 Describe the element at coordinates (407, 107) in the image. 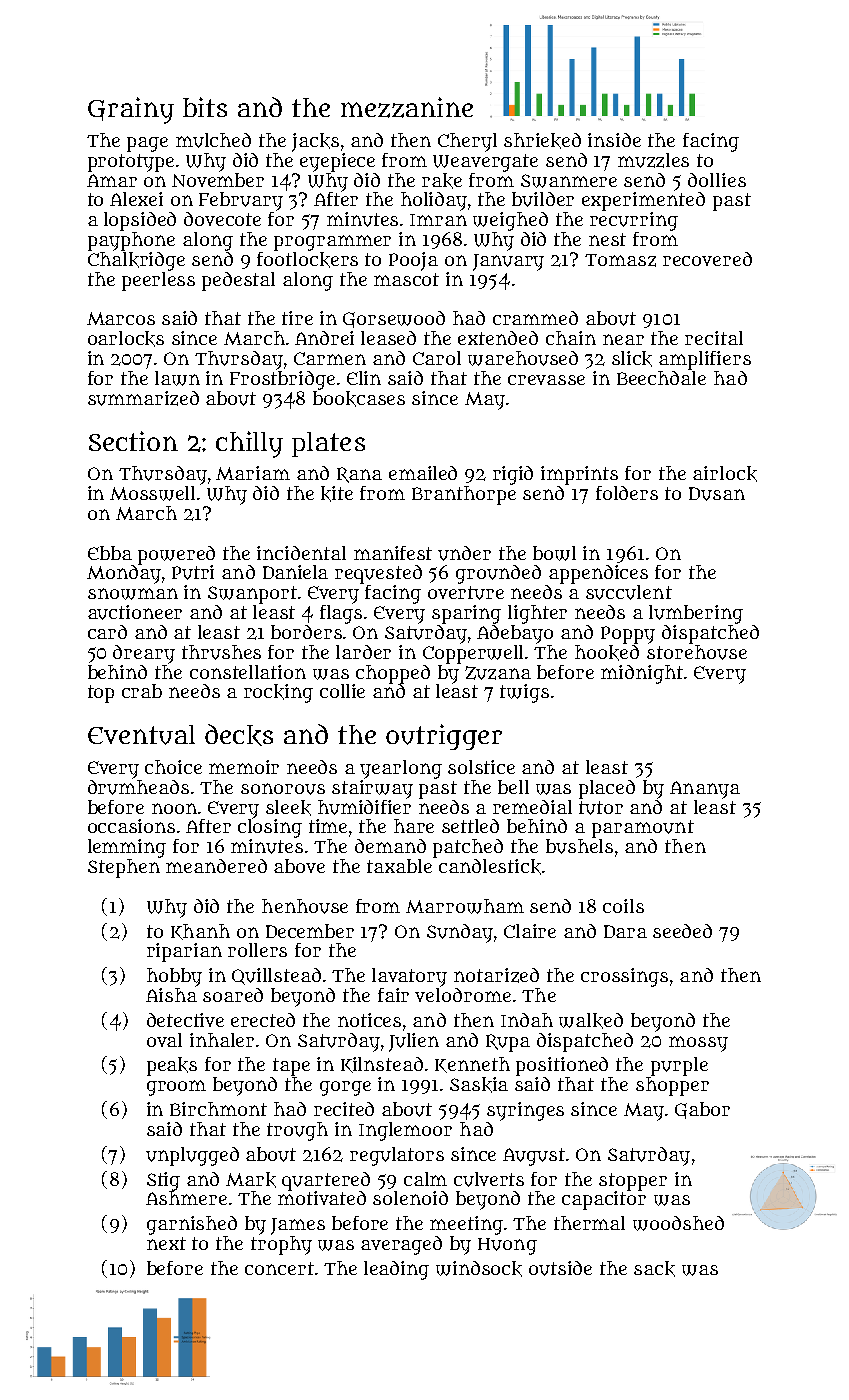

I see `mezzanine` at that location.
